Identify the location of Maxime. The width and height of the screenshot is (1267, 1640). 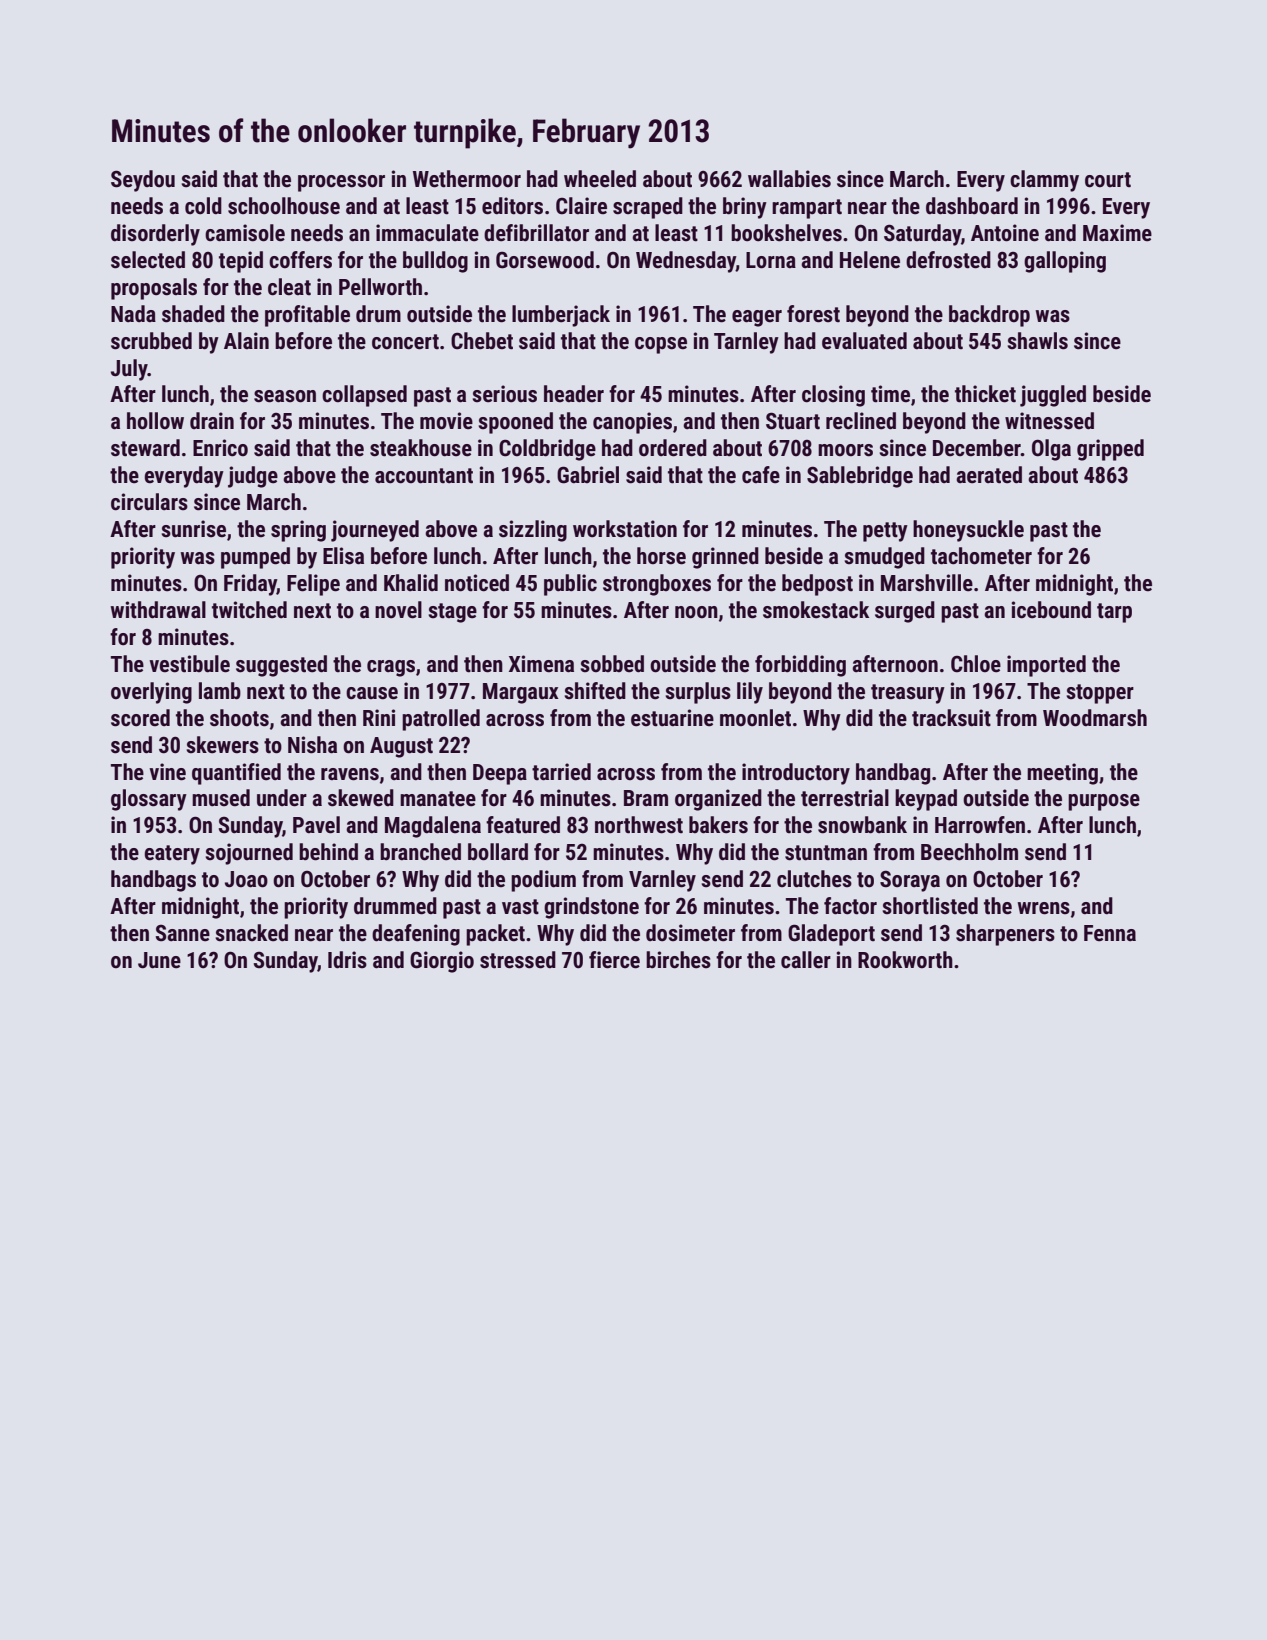
(1117, 233).
